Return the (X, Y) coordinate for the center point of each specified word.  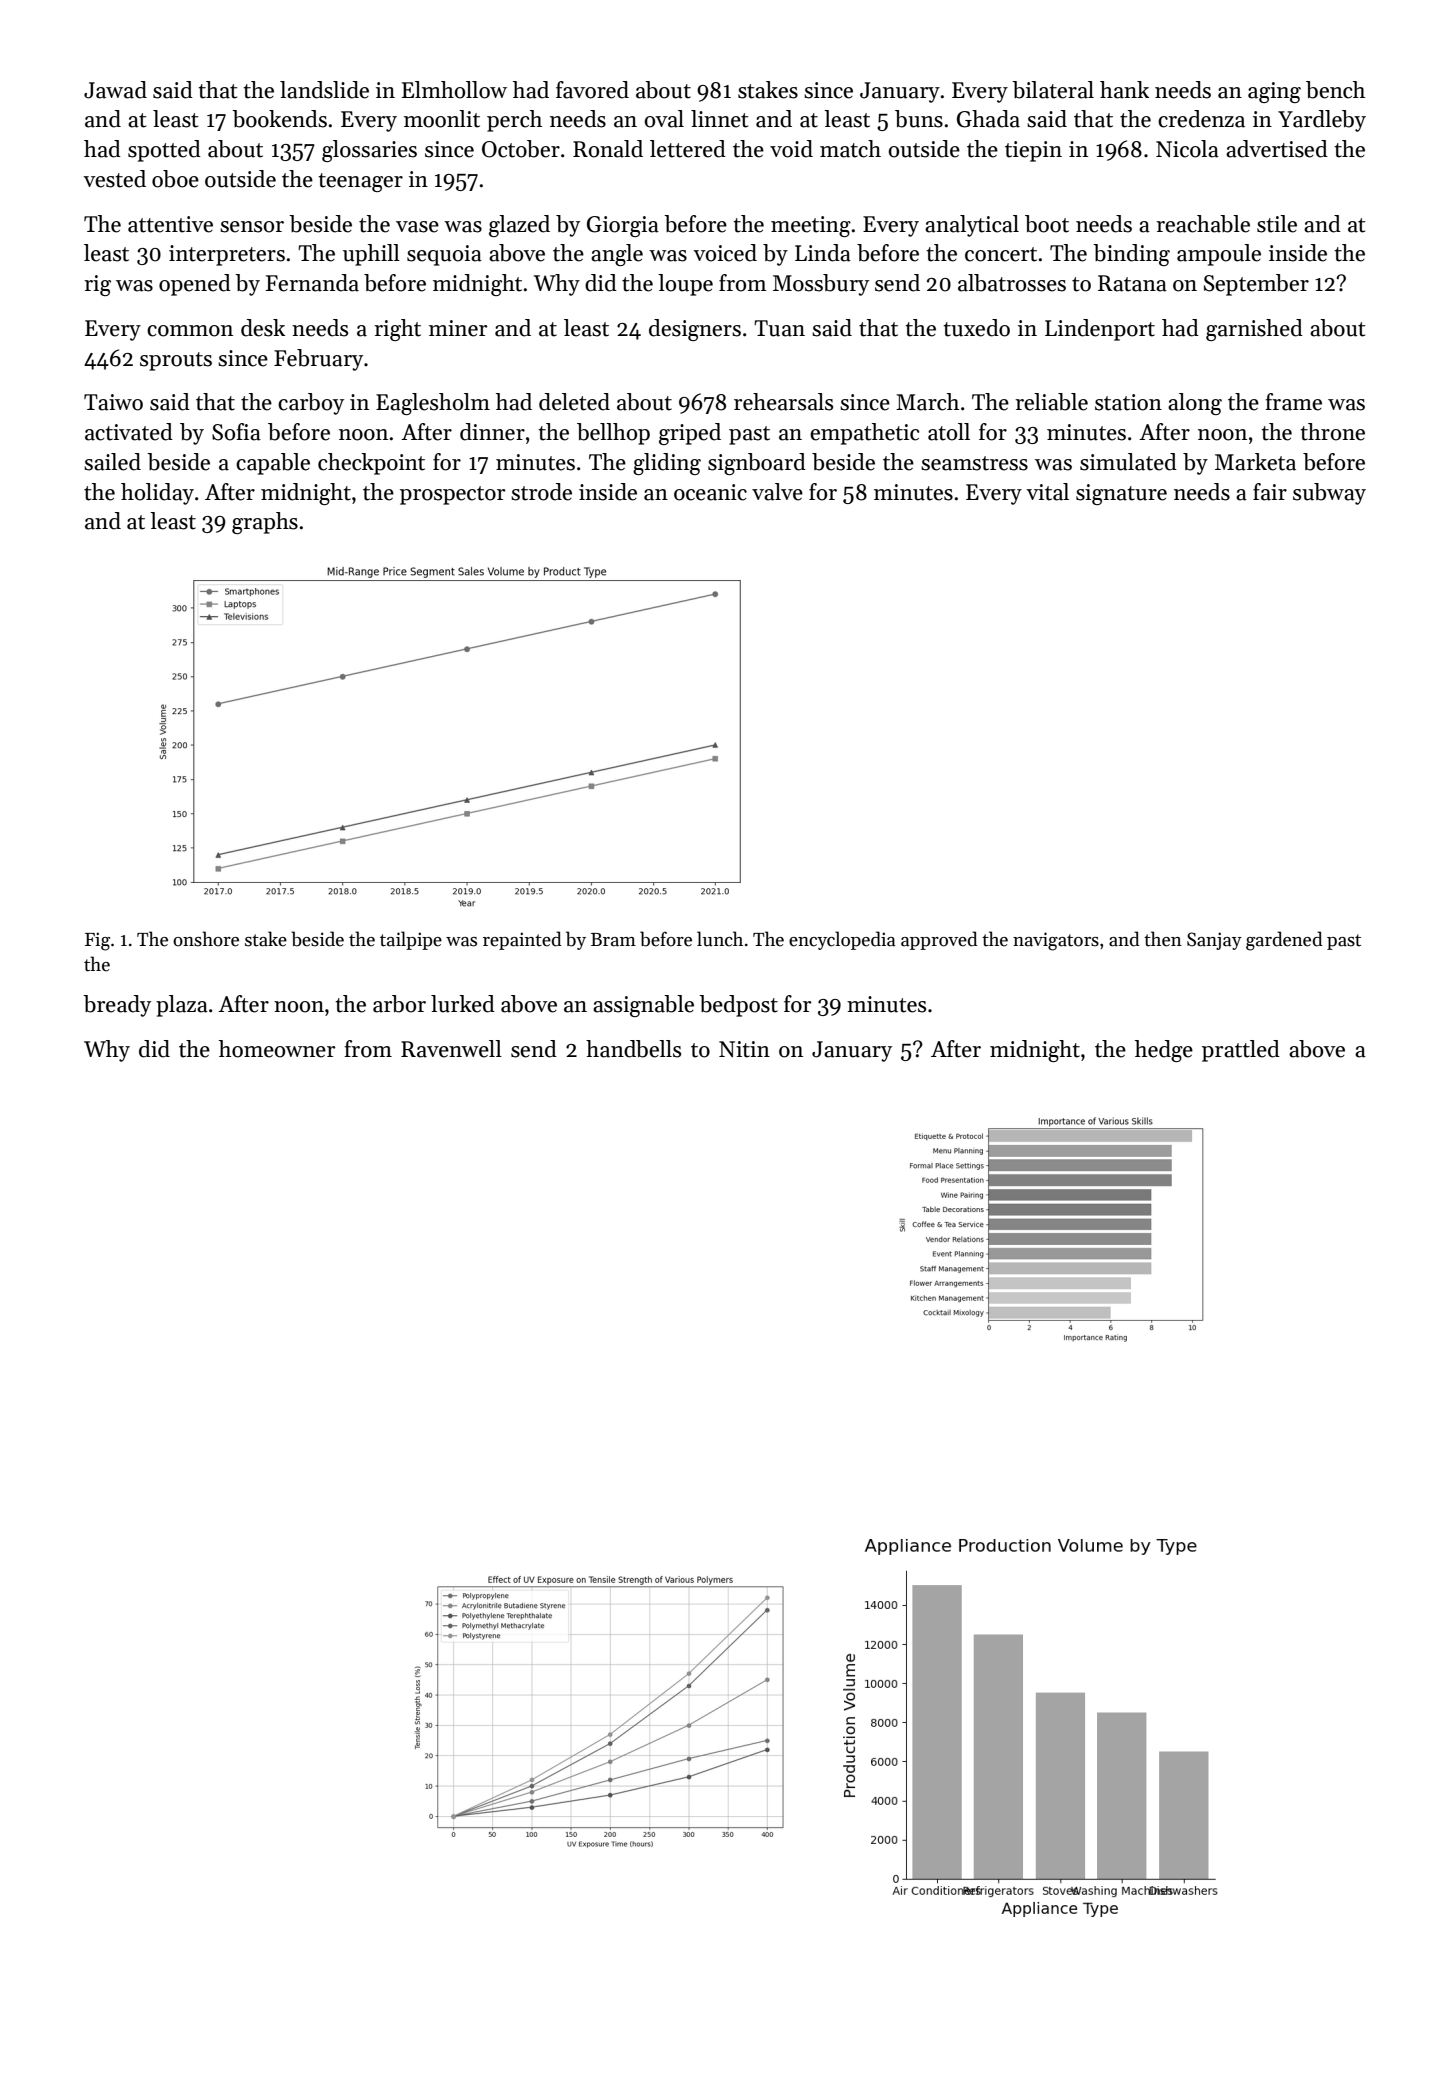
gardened (1284, 941)
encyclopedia (842, 940)
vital (1047, 492)
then (1163, 939)
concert (1001, 254)
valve (777, 492)
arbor (399, 1004)
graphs (265, 523)
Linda (823, 253)
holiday (157, 494)
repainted (522, 940)
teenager (360, 182)
